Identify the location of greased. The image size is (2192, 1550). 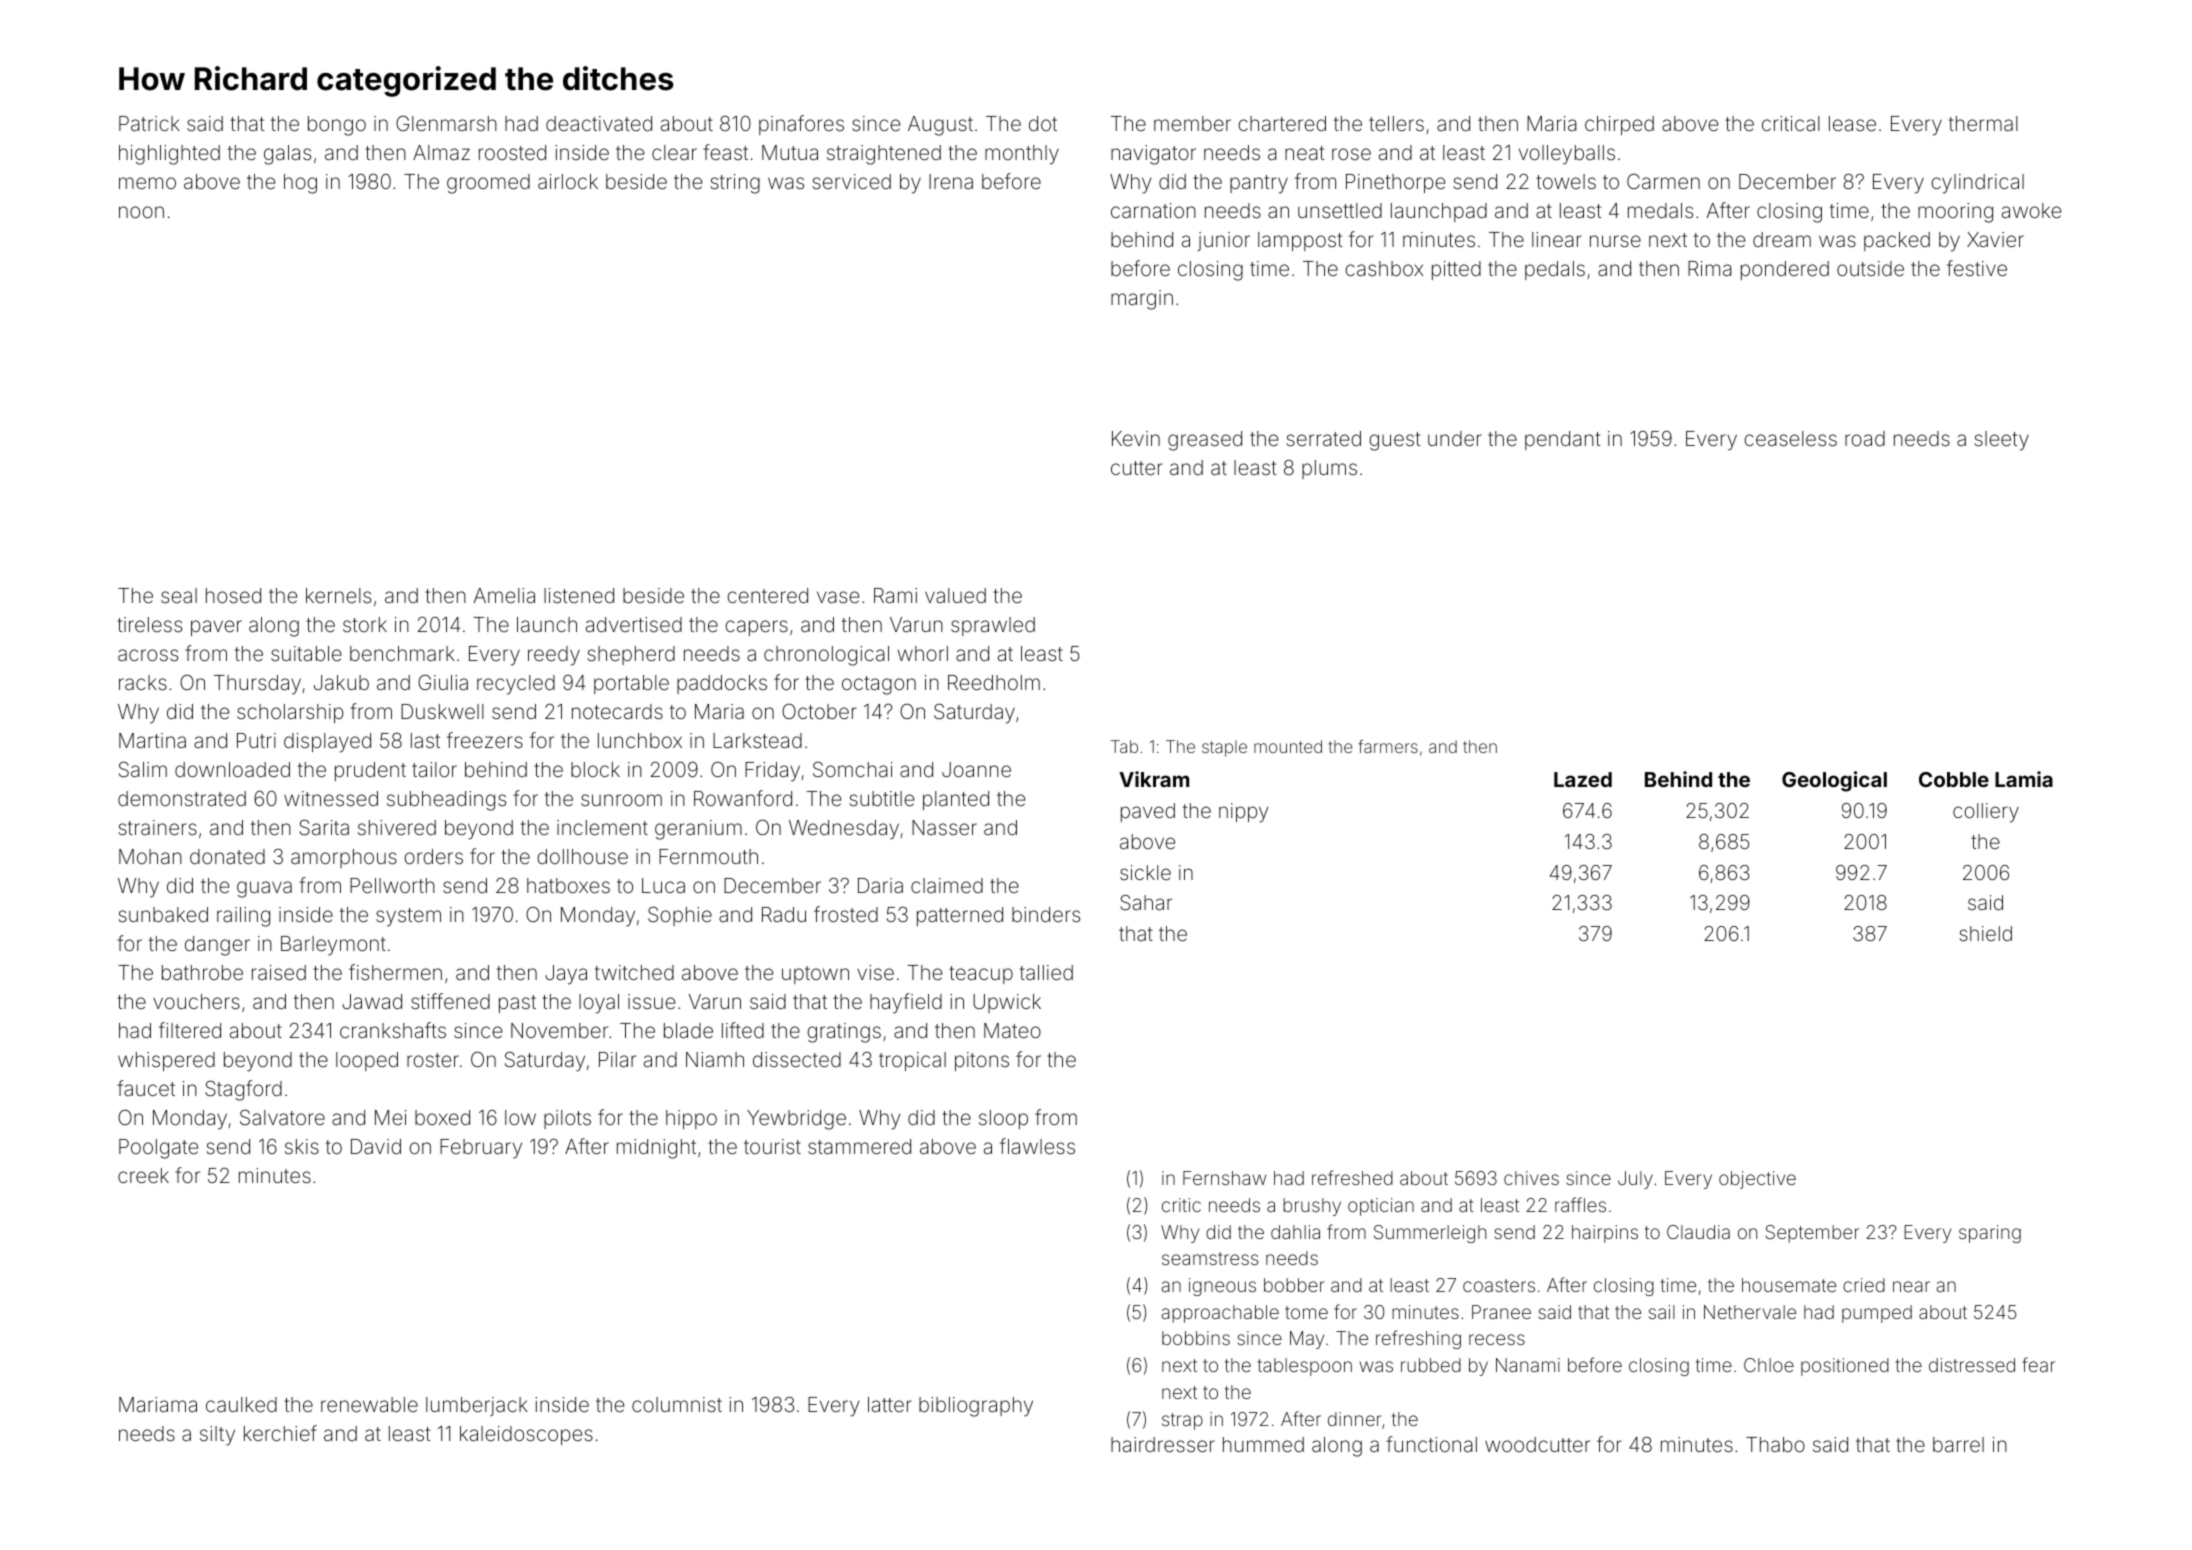
(1205, 441).
